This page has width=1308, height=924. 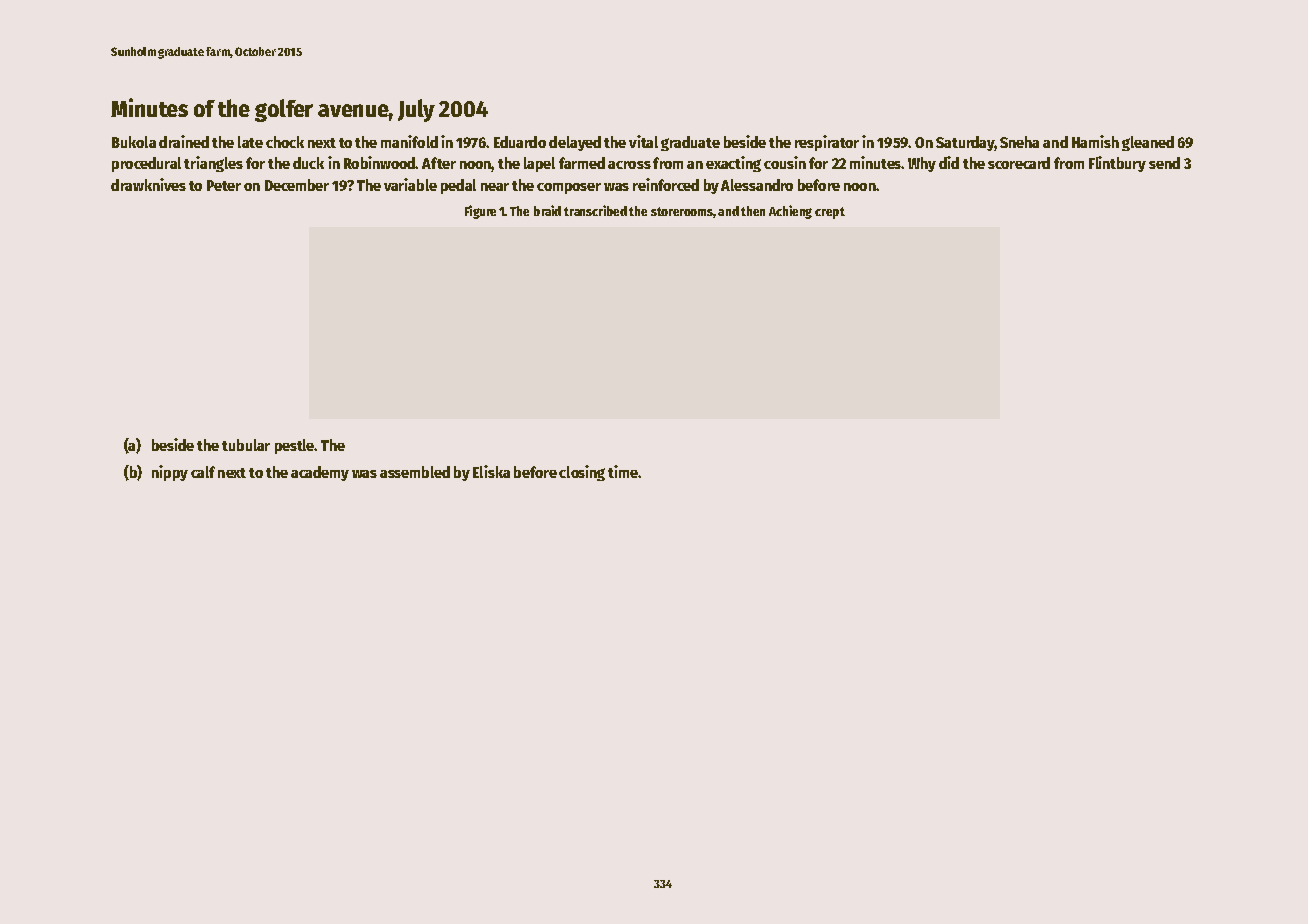 What do you see at coordinates (246, 445) in the page?
I see `tubular` at bounding box center [246, 445].
